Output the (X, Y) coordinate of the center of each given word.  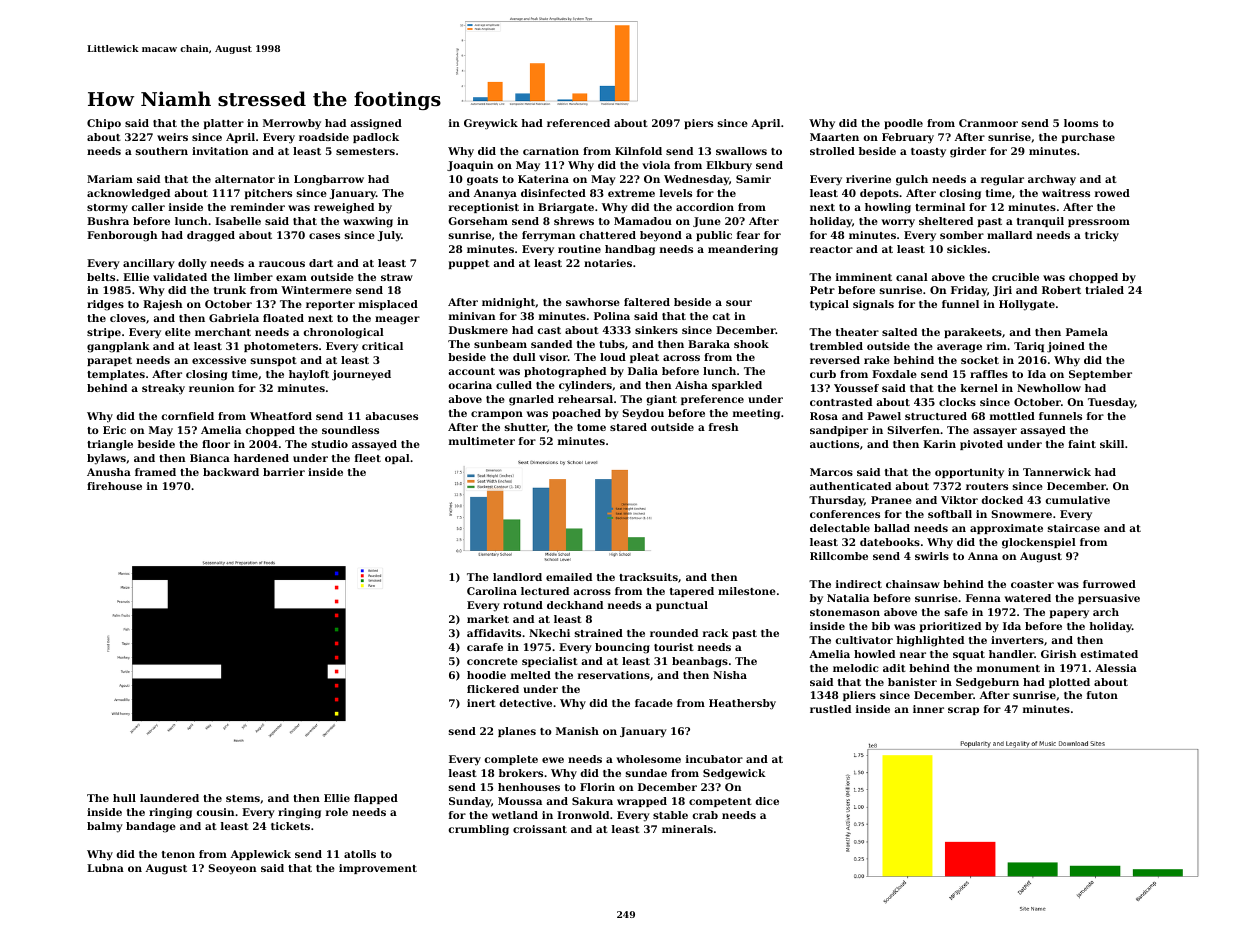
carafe (485, 647)
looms (1081, 123)
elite (178, 332)
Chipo (104, 124)
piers (698, 124)
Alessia (1116, 668)
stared (628, 427)
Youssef (856, 388)
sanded (551, 344)
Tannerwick (1057, 472)
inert (481, 703)
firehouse (114, 486)
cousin (215, 812)
